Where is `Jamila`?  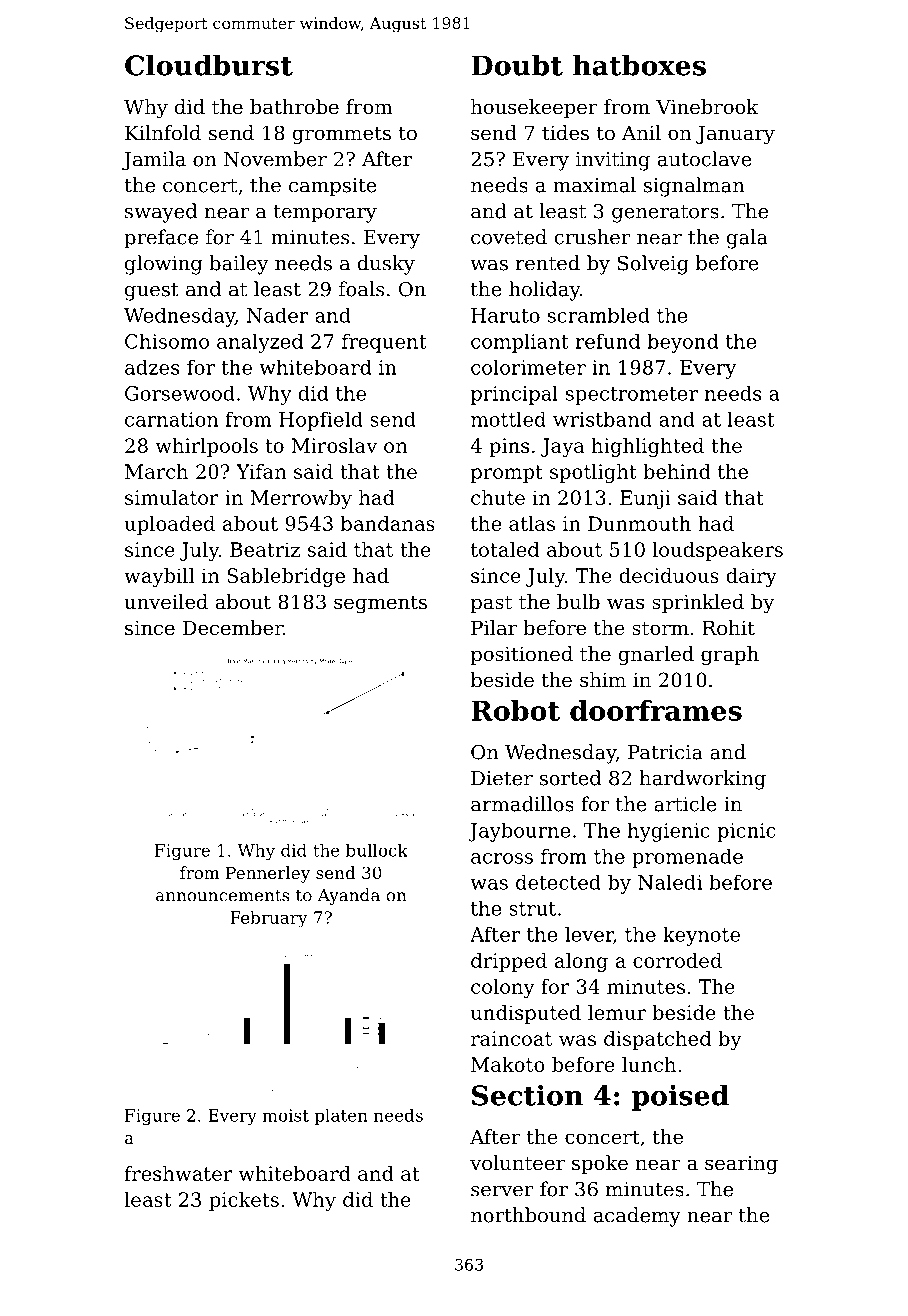
Jamila is located at coordinates (154, 161).
